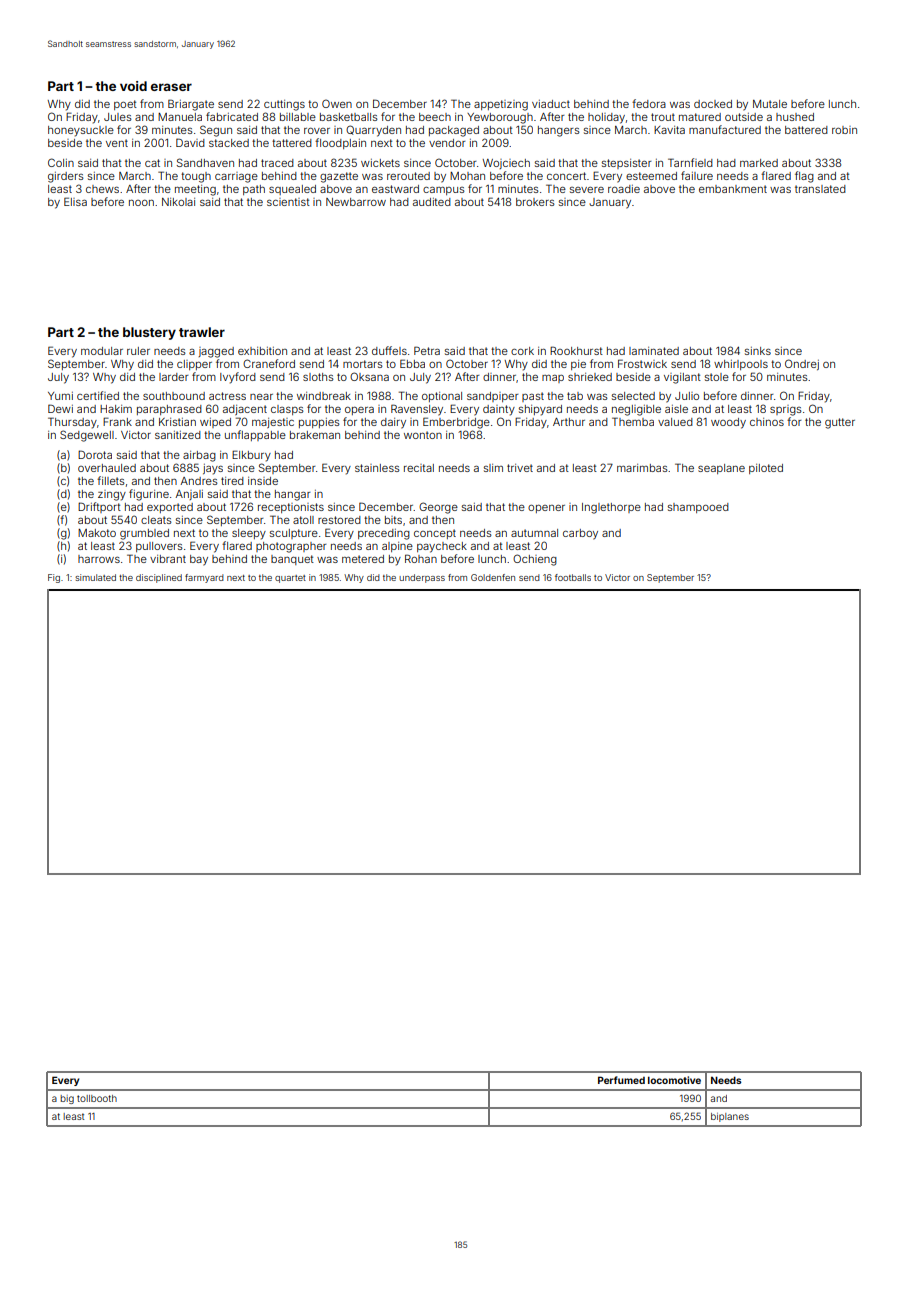 This document has height=1316, width=908. Describe the element at coordinates (669, 130) in the document. I see `Kavita` at that location.
